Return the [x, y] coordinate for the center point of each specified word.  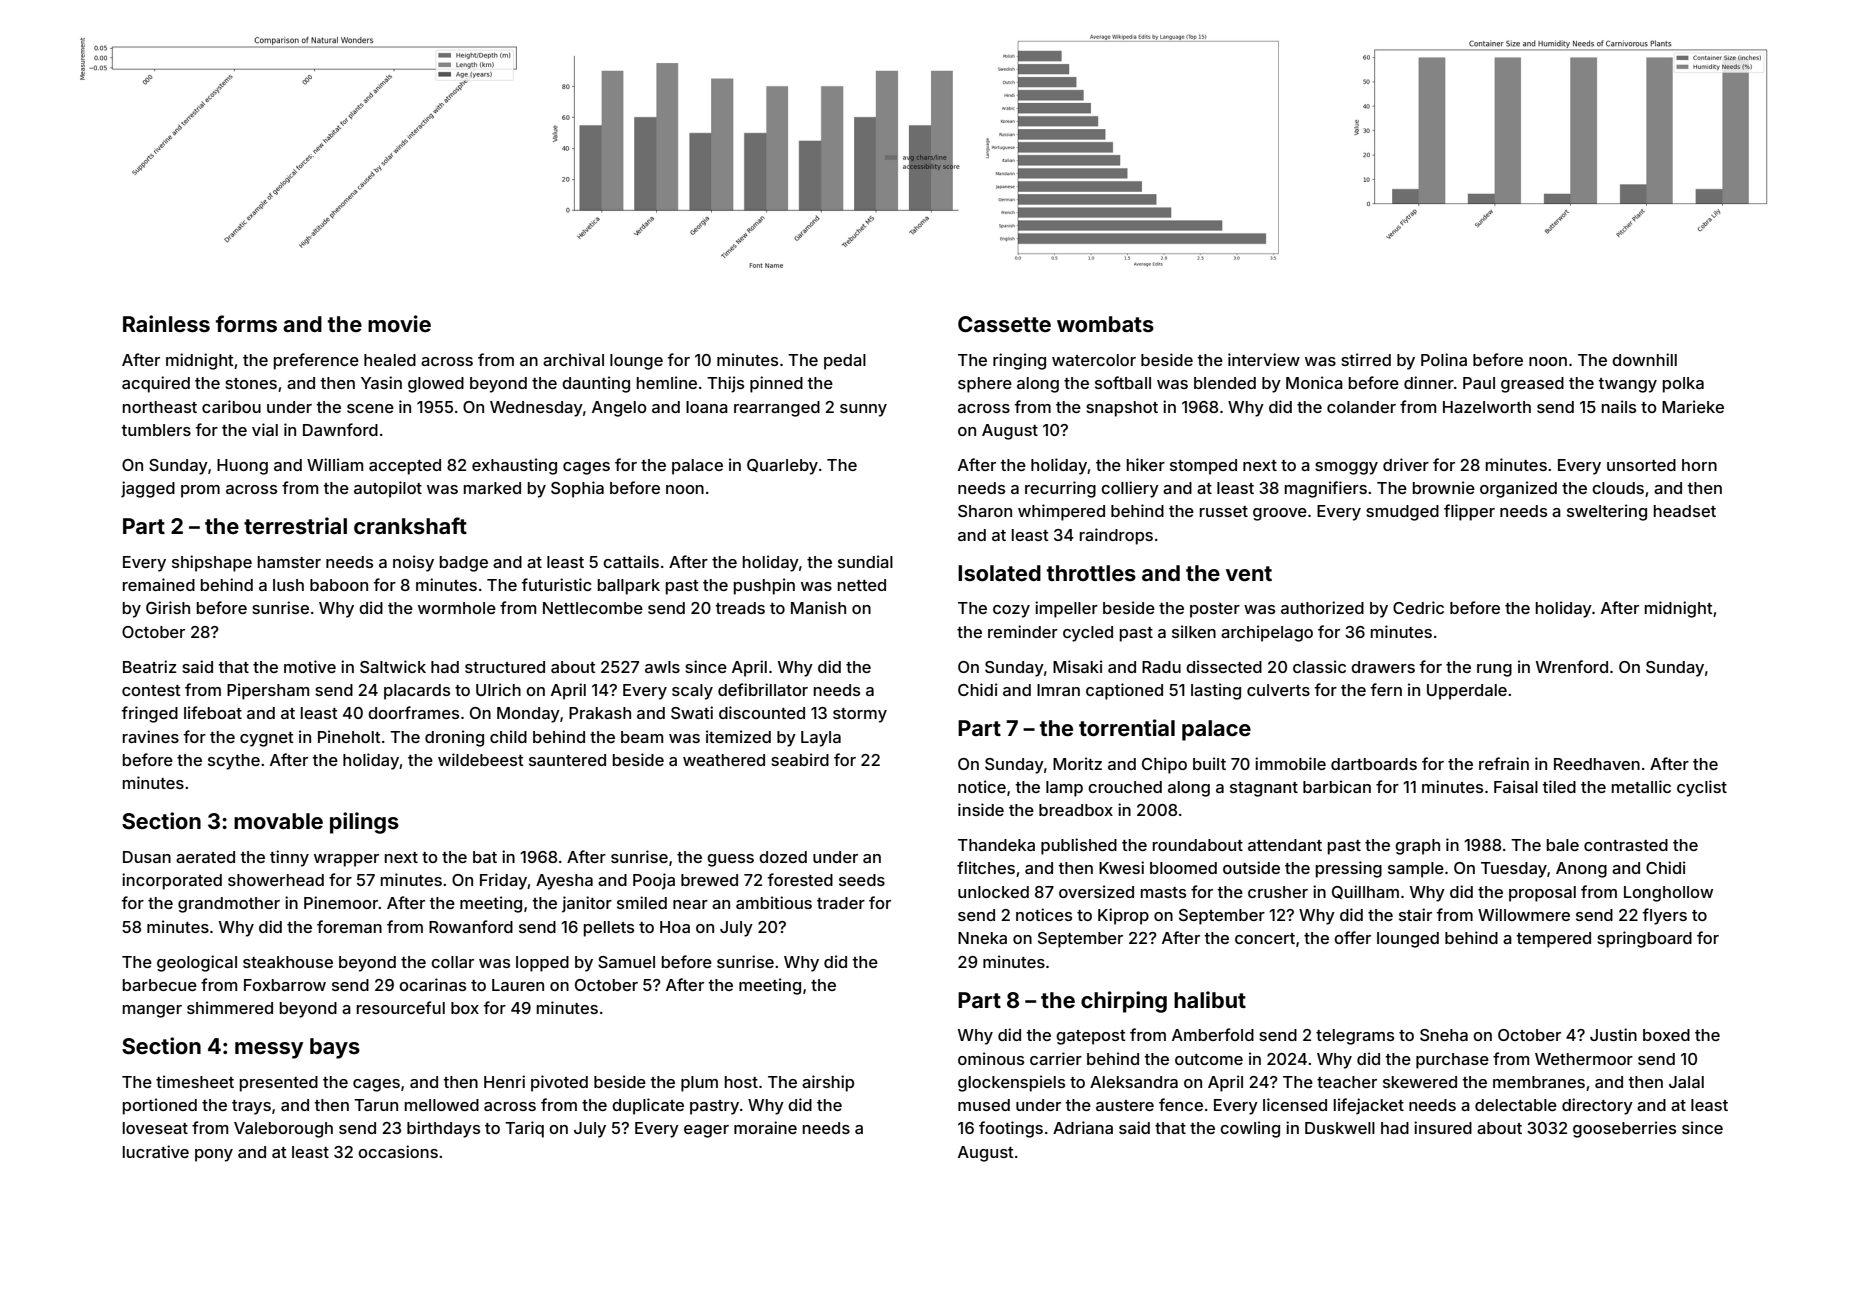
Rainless [166, 323]
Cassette [1004, 324]
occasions [398, 1151]
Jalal [1686, 1082]
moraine [765, 1127]
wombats [1105, 324]
